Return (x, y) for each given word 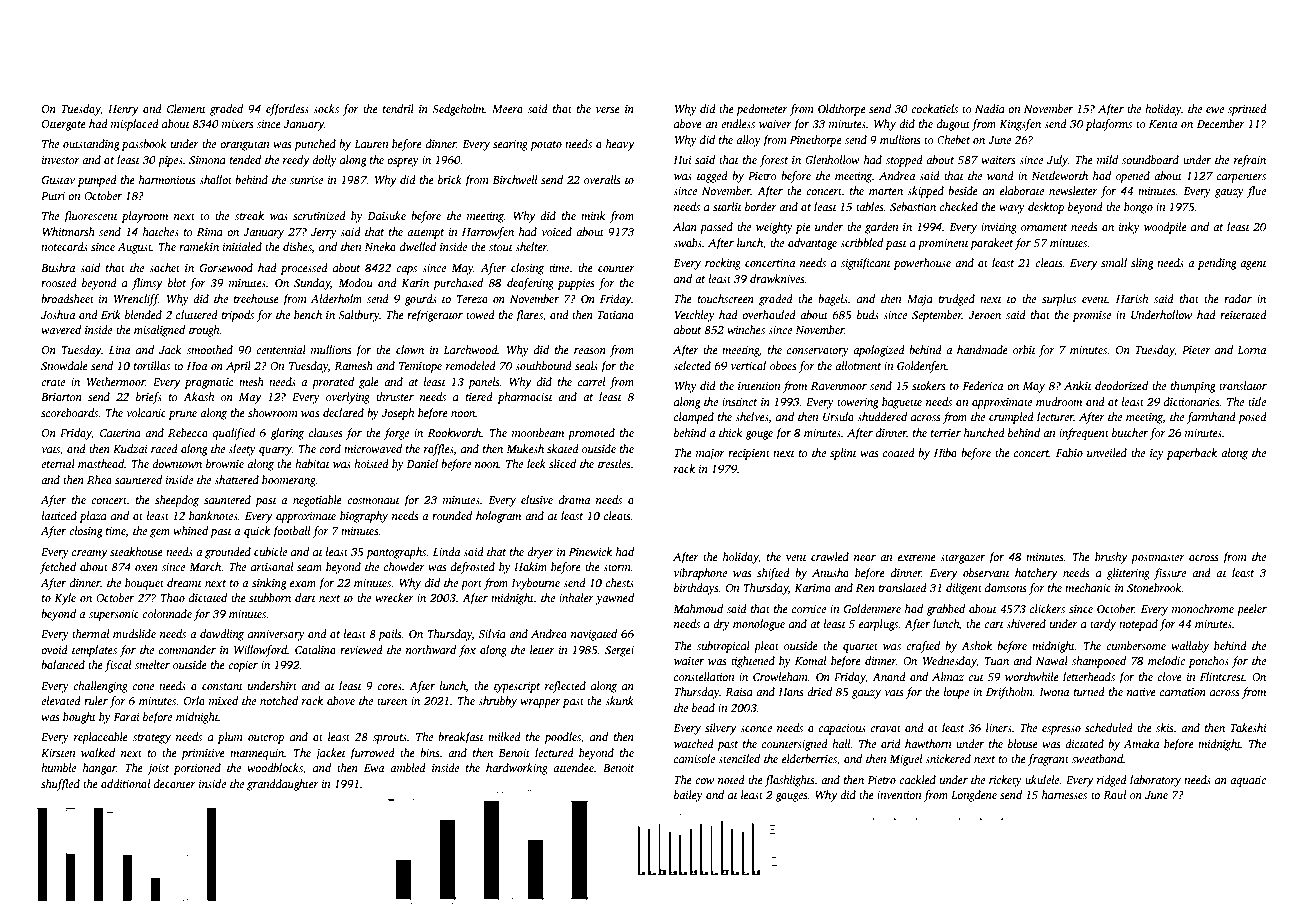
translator (1243, 385)
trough (204, 331)
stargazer (962, 559)
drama (574, 499)
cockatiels (934, 108)
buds (868, 314)
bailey (688, 796)
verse (608, 110)
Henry (123, 110)
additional (125, 783)
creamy (90, 554)
